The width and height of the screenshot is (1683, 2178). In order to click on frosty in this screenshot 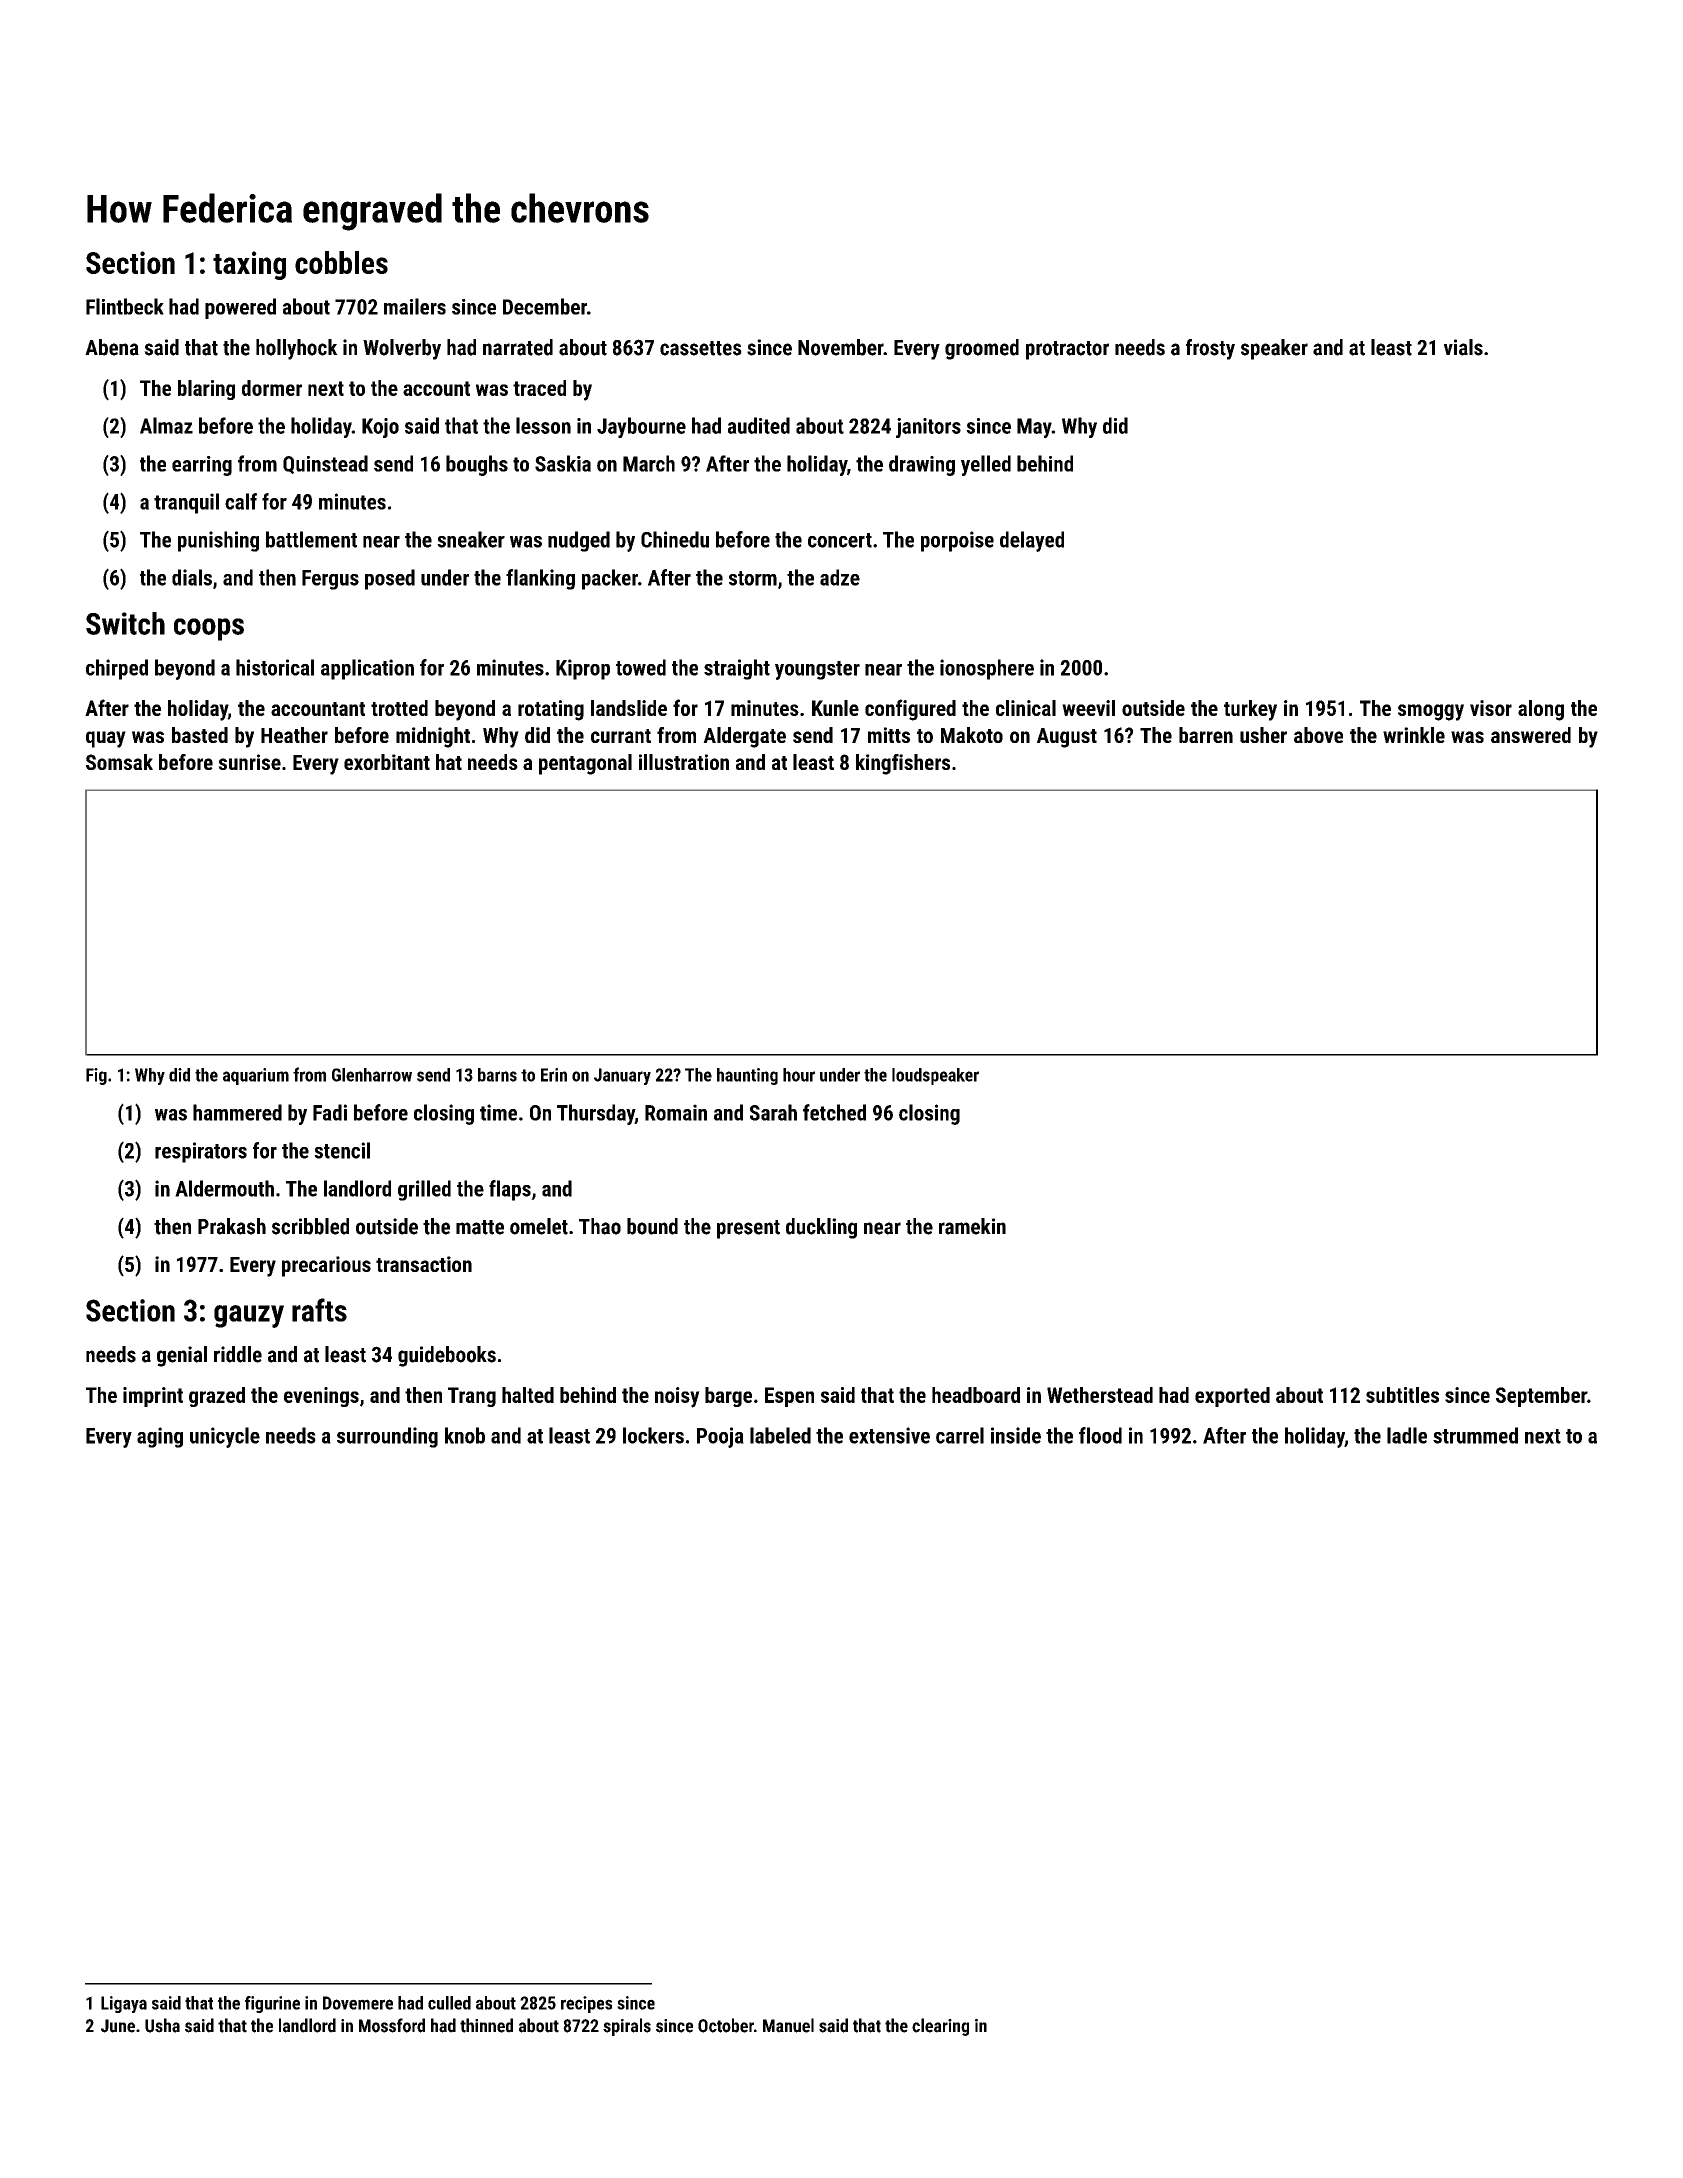, I will do `click(1210, 349)`.
